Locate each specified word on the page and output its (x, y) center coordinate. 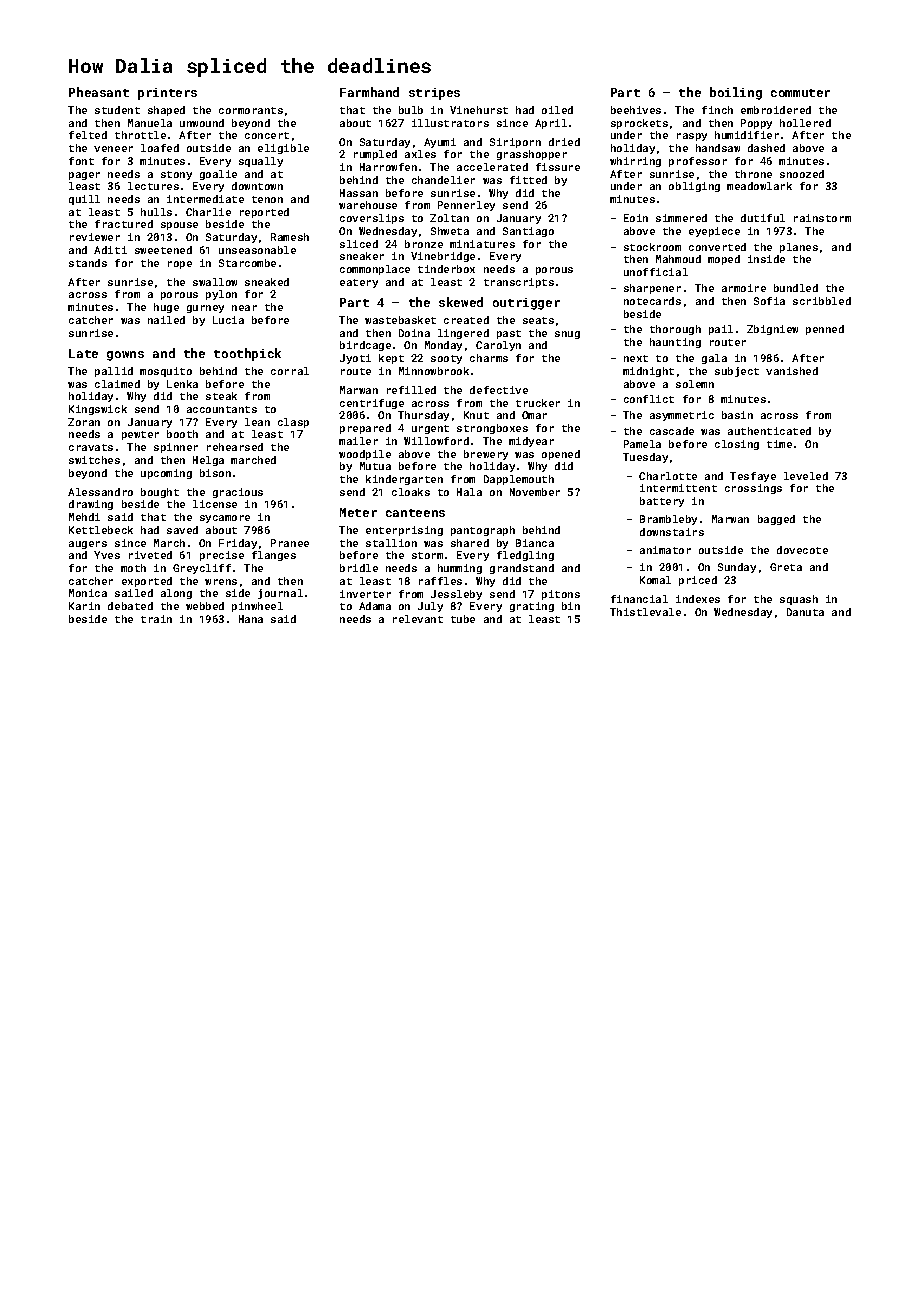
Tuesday (645, 458)
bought (160, 493)
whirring (635, 162)
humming (460, 569)
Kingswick (98, 410)
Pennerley (466, 206)
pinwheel (257, 607)
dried (564, 142)
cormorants (251, 110)
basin (737, 415)
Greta (786, 567)
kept (391, 359)
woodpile (365, 455)
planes (799, 248)
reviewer (95, 237)
